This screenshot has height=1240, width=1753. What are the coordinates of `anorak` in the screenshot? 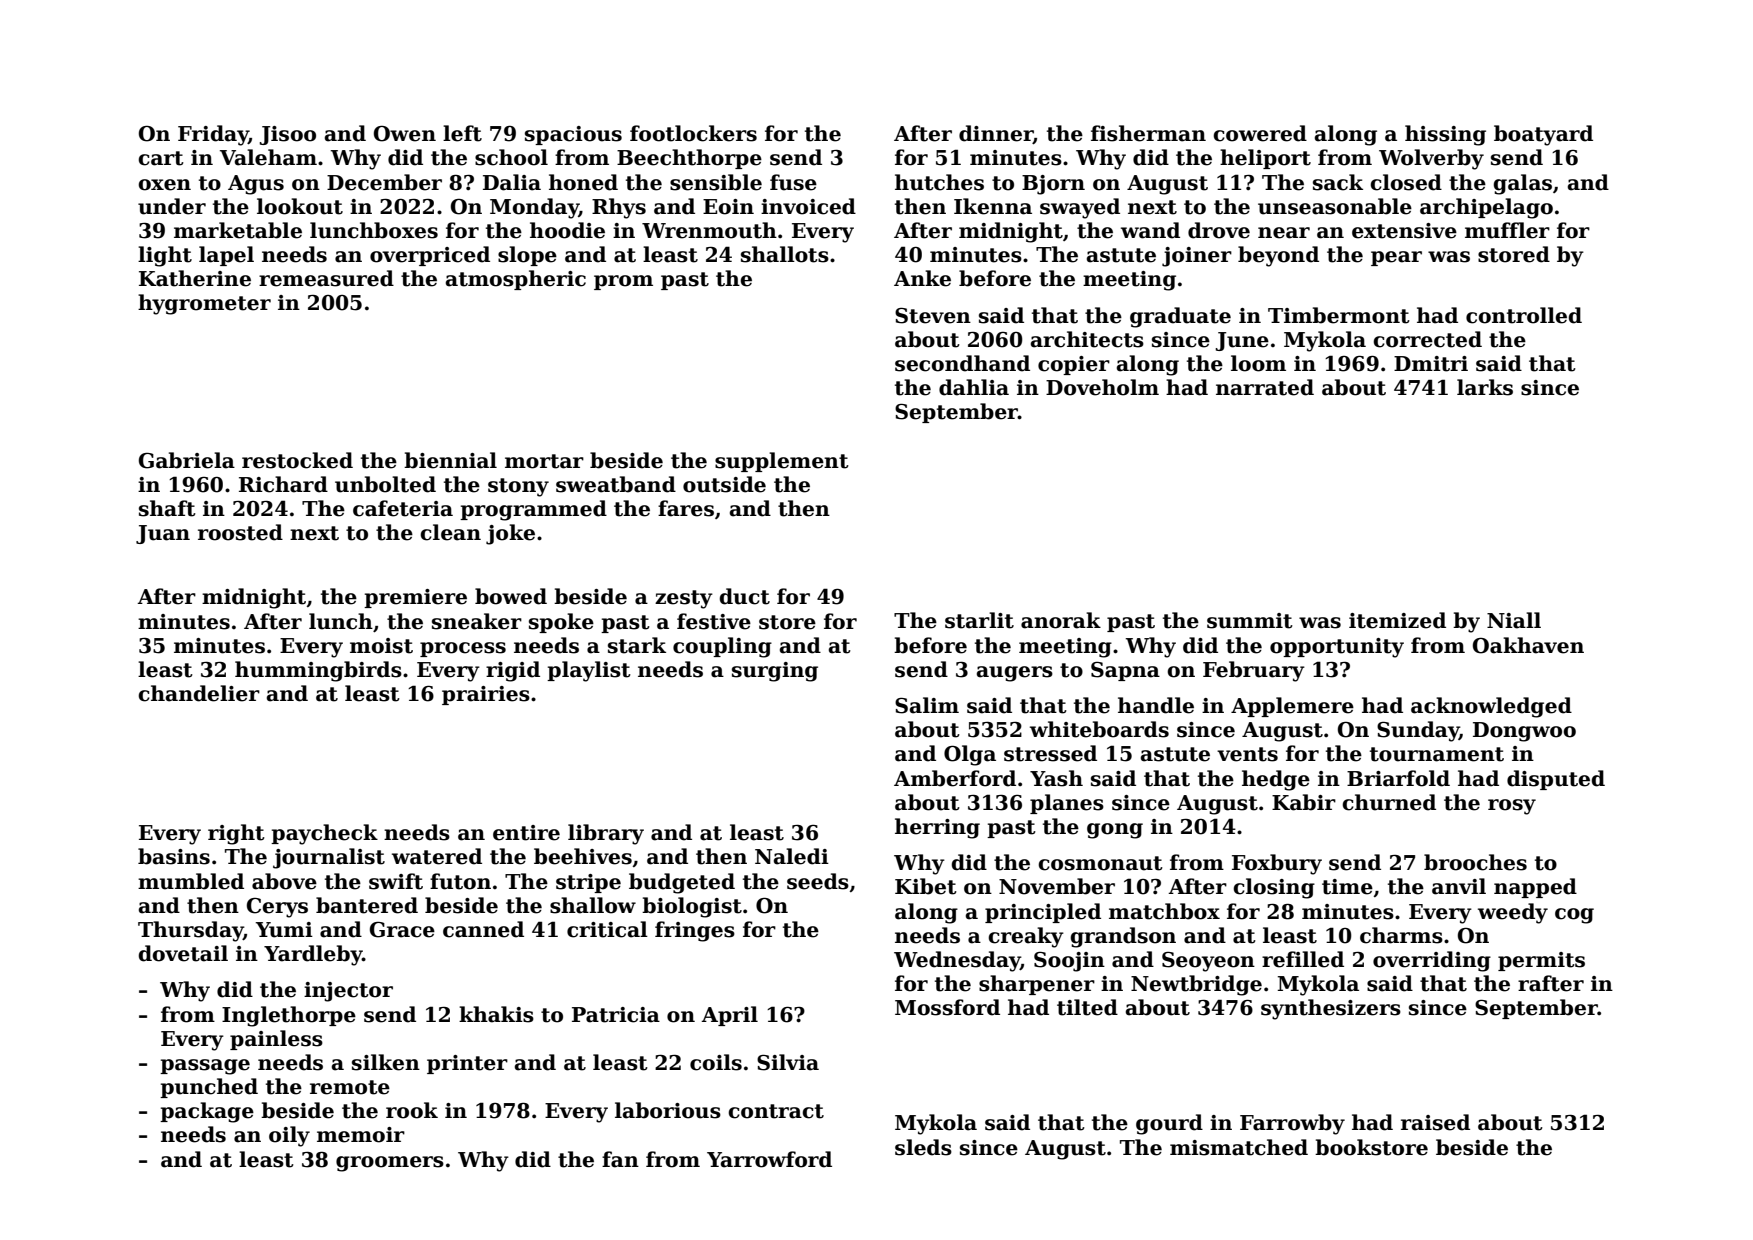 It's located at (1061, 620).
